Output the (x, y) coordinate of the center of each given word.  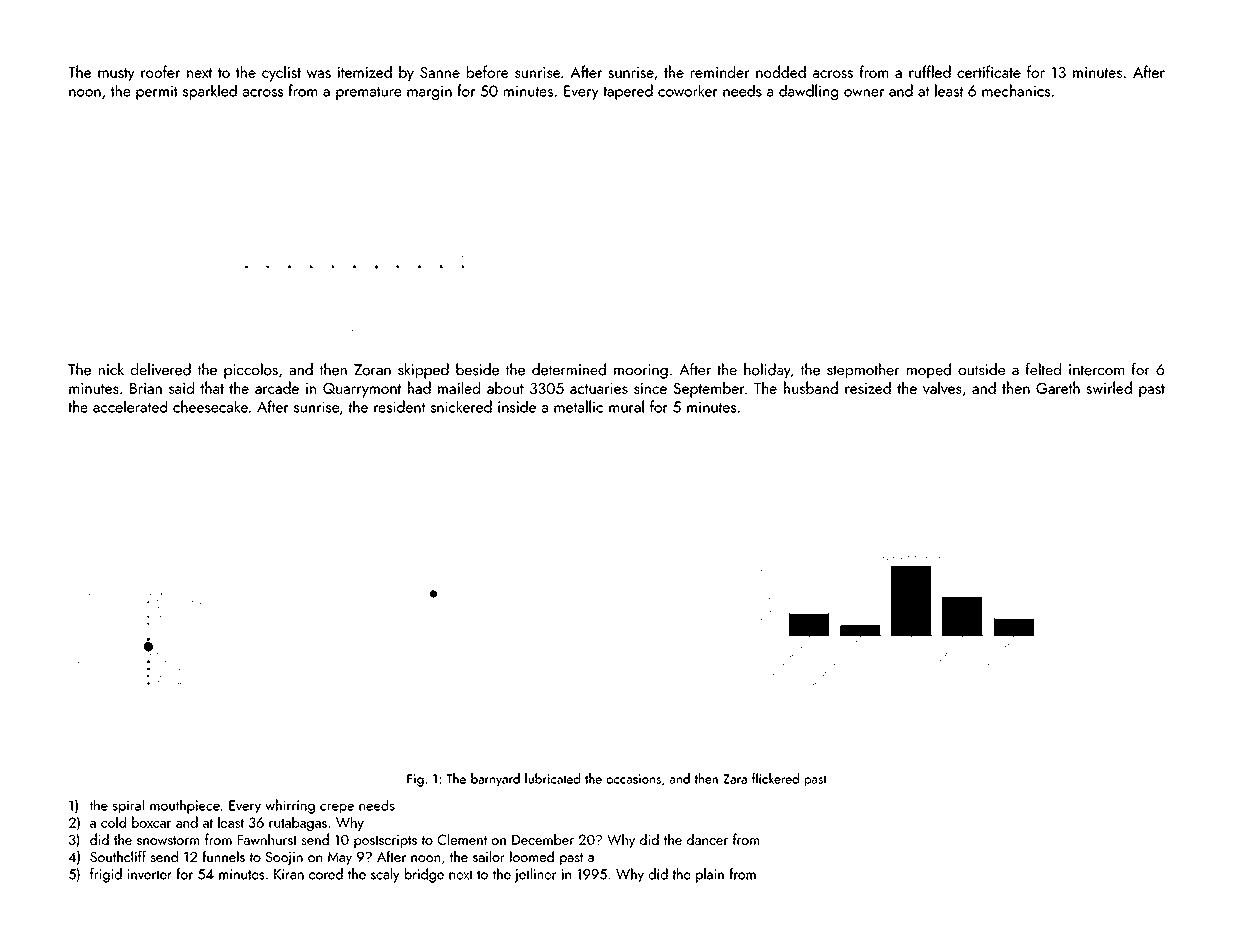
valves (942, 387)
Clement (462, 839)
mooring (641, 371)
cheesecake (210, 406)
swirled (1109, 387)
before (487, 71)
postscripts (385, 841)
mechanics (1016, 90)
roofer (160, 71)
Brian (146, 388)
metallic (578, 406)
